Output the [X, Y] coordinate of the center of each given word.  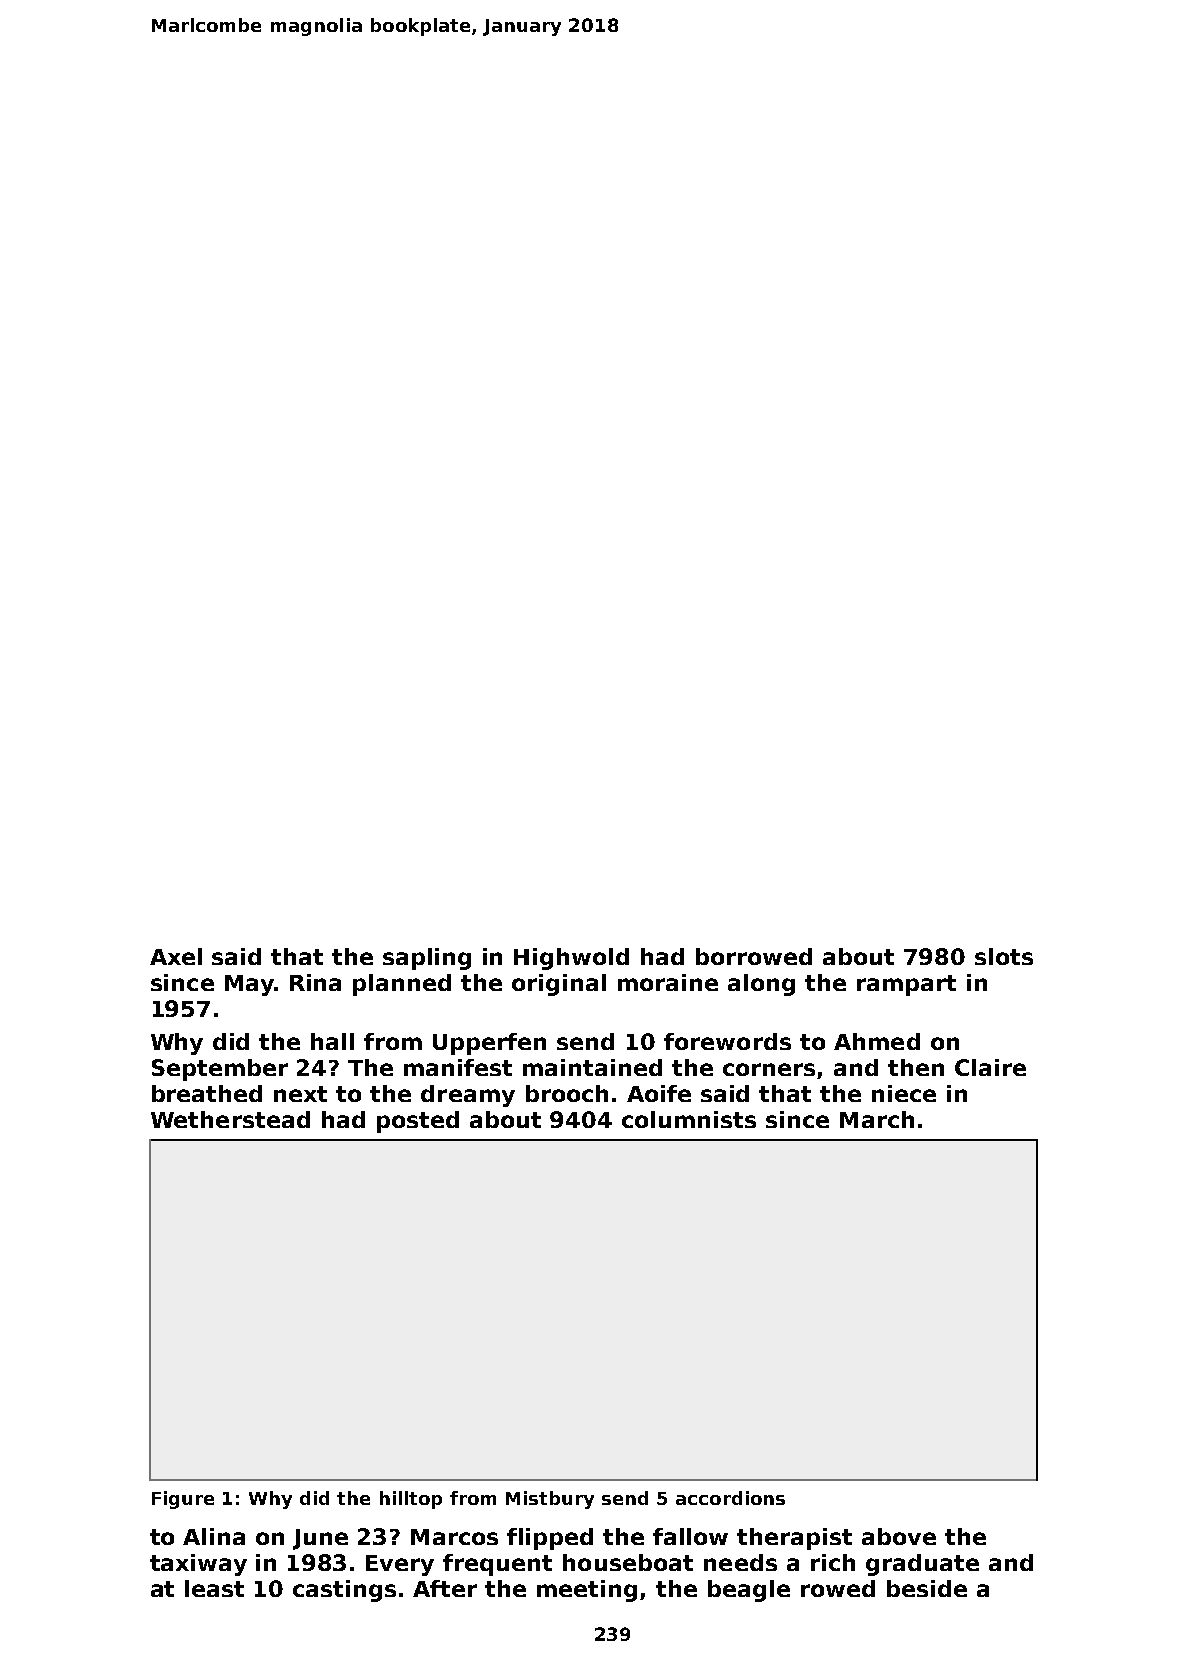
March [877, 1119]
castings [344, 1591]
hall [332, 1041]
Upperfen [489, 1044]
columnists [689, 1119]
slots [1004, 956]
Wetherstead [230, 1119]
